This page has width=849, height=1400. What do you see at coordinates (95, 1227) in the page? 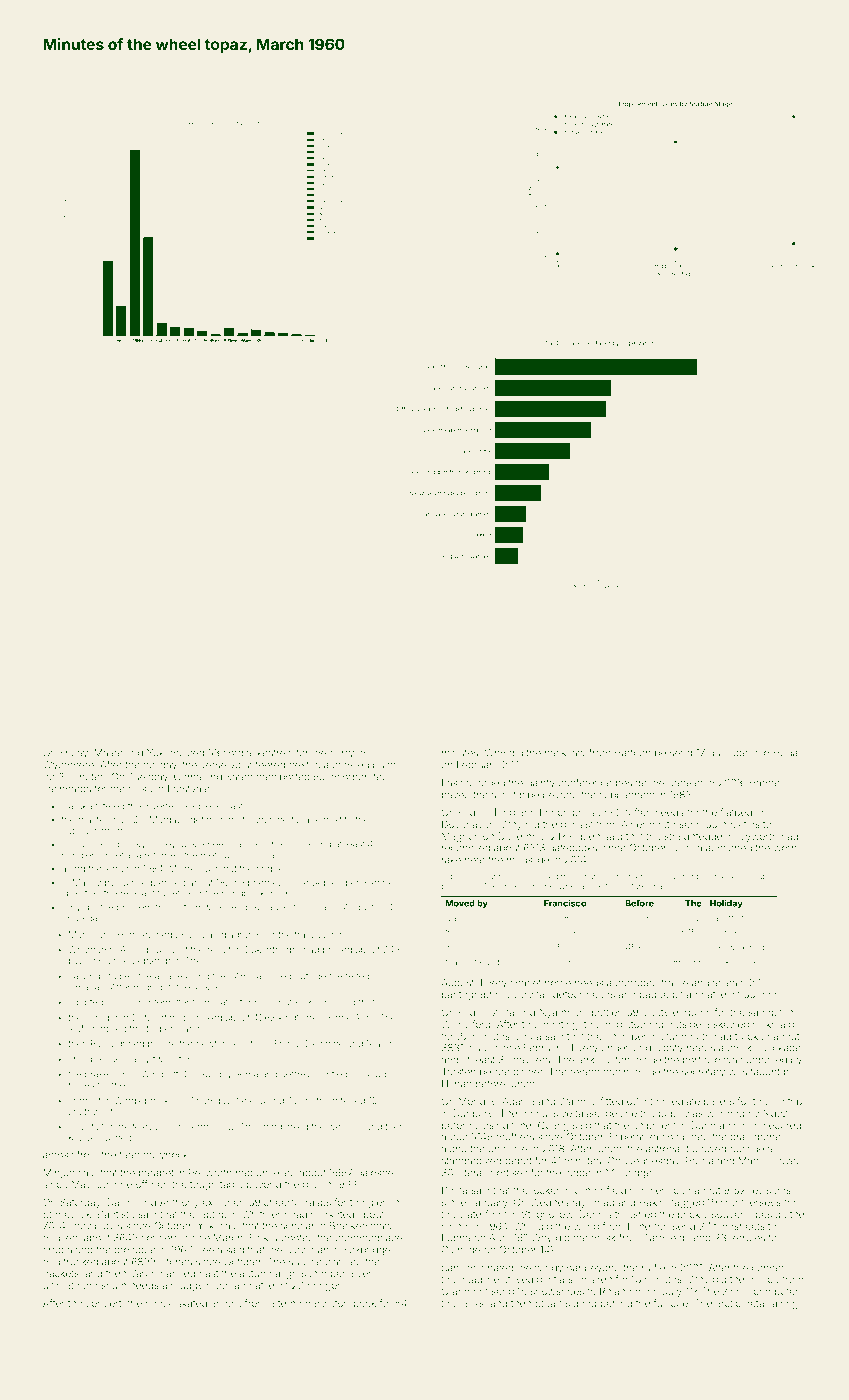
I see `snowplows` at bounding box center [95, 1227].
